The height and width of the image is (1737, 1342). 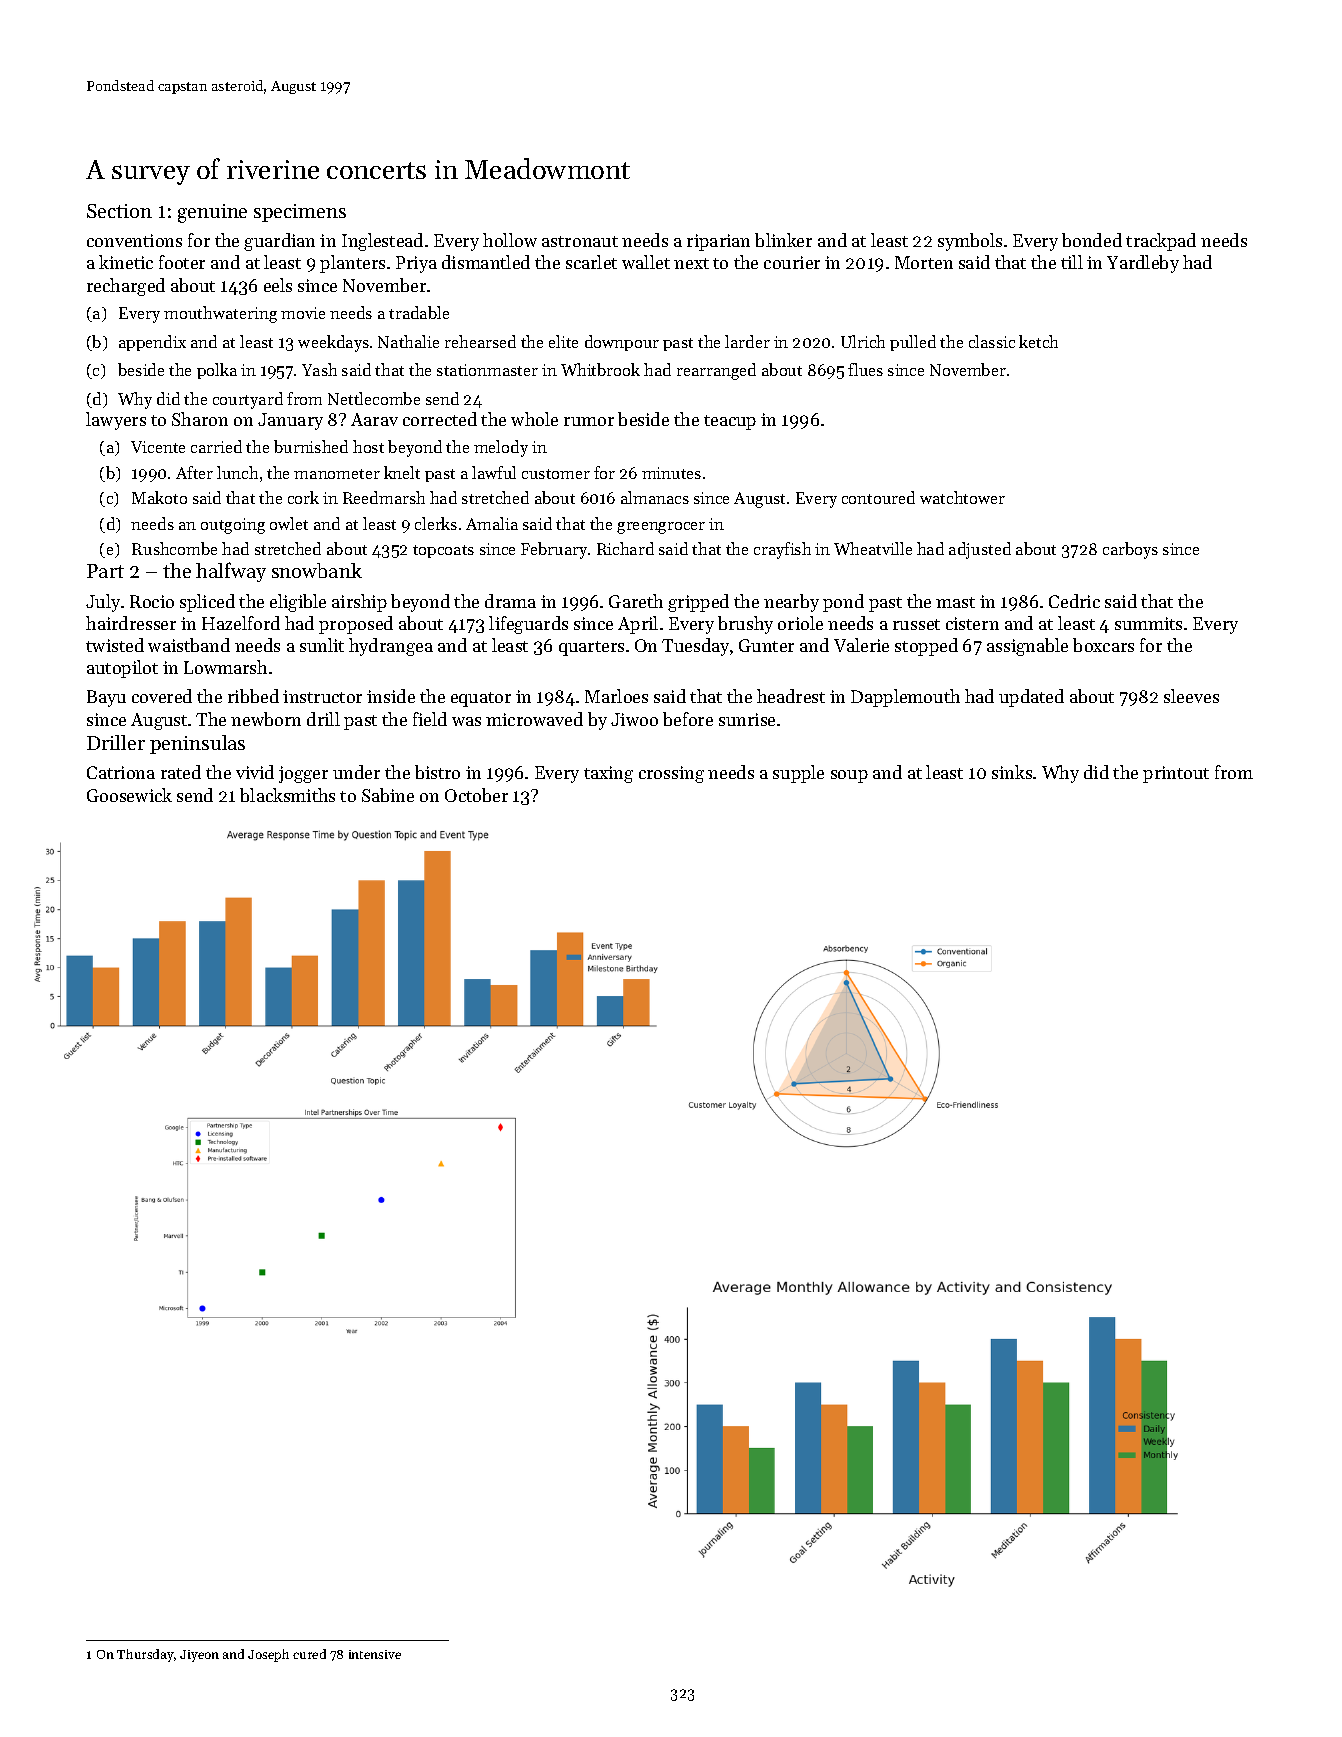 What do you see at coordinates (199, 1656) in the image?
I see `Jiyeon` at bounding box center [199, 1656].
